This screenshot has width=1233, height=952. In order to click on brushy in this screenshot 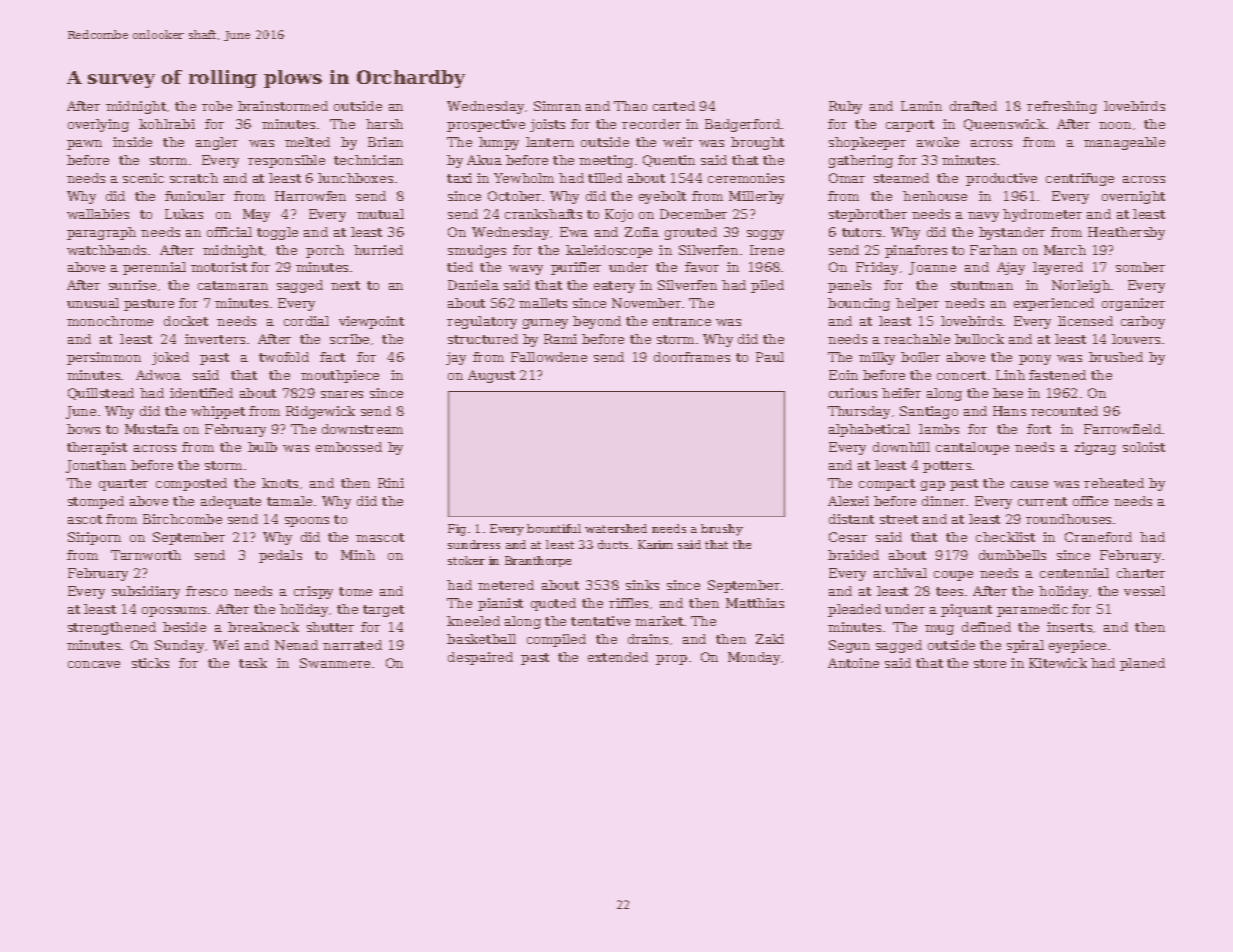, I will do `click(722, 530)`.
